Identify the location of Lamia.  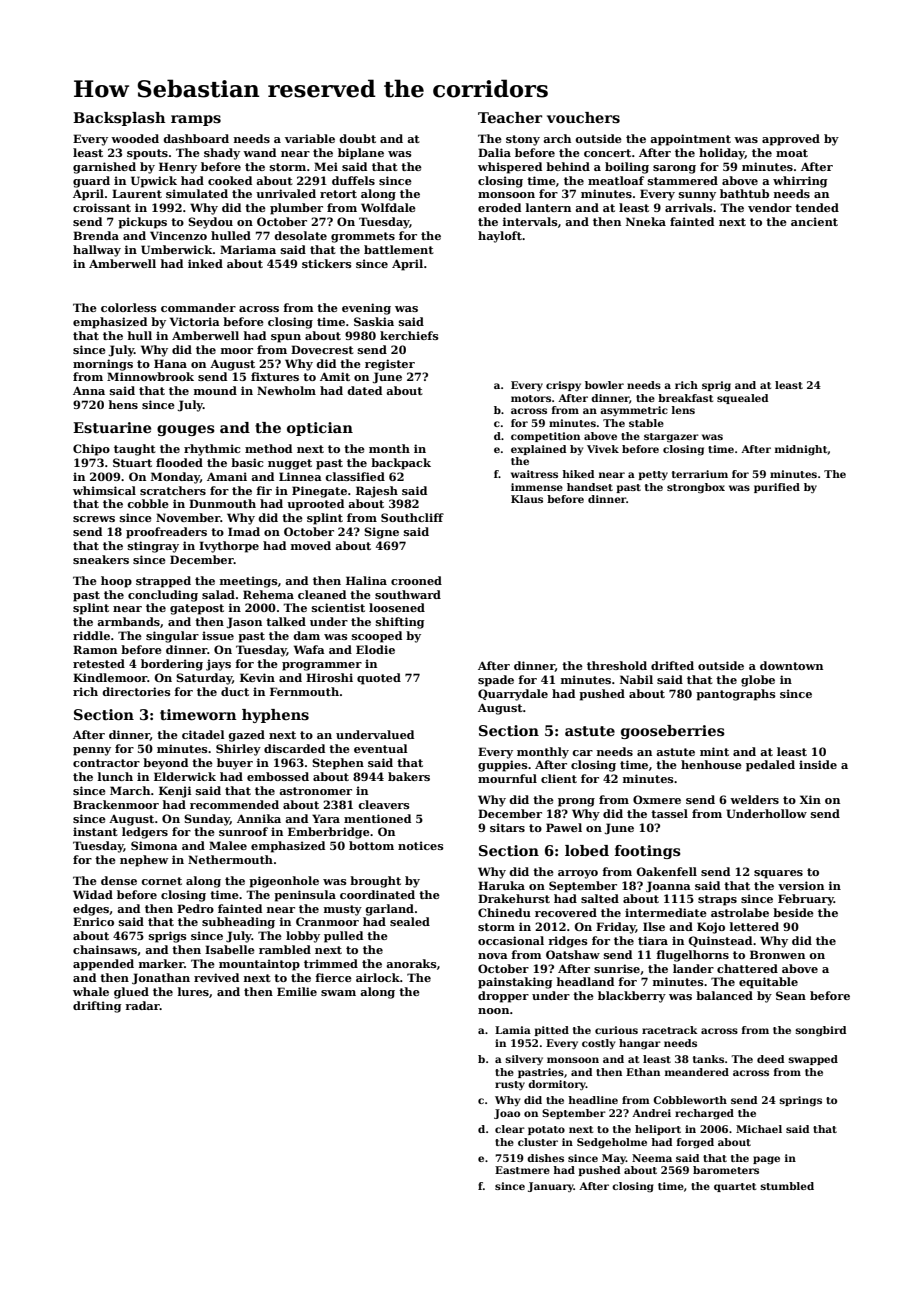
(513, 1030).
